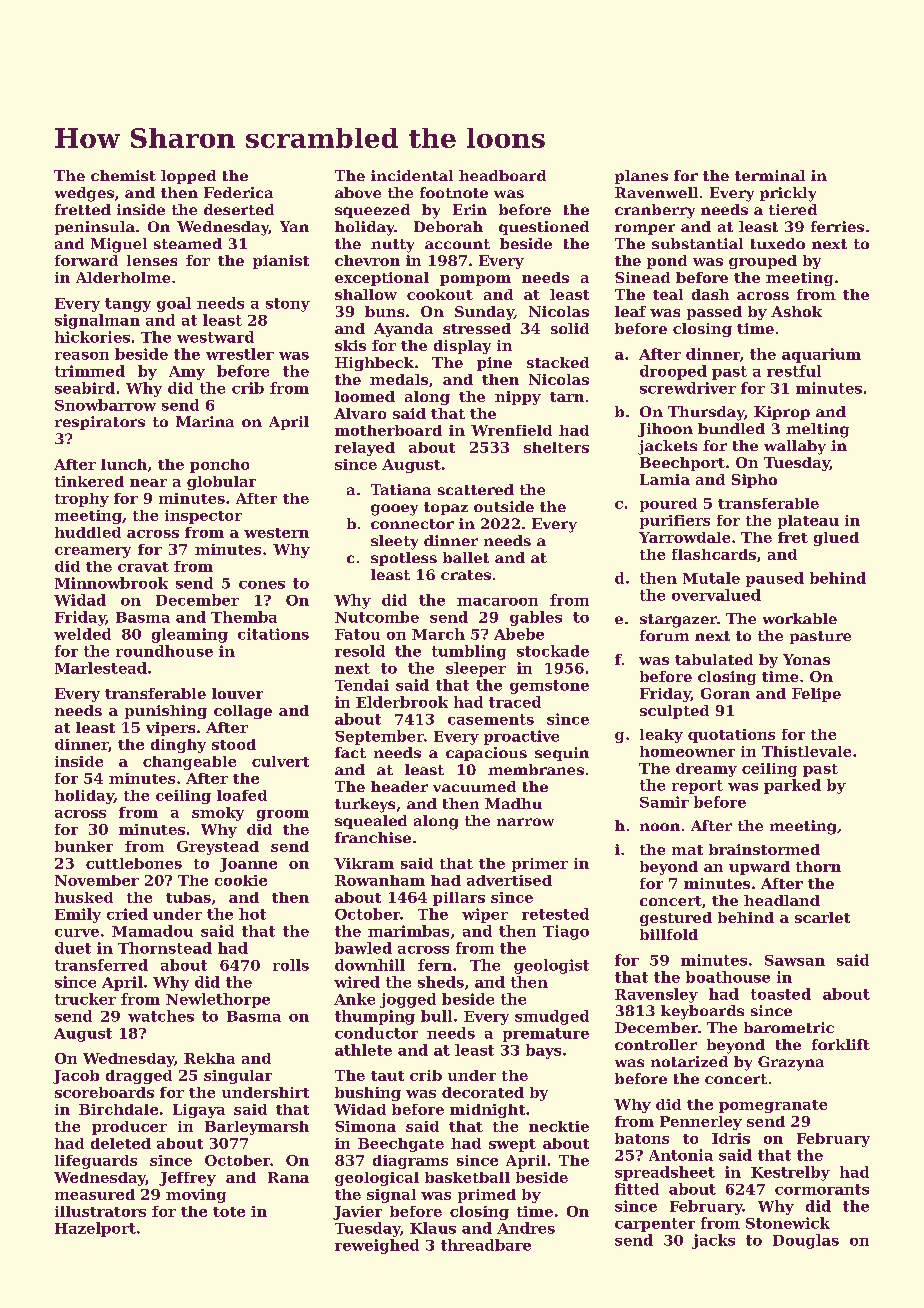 This document has width=924, height=1308. What do you see at coordinates (239, 209) in the document?
I see `deserted` at bounding box center [239, 209].
